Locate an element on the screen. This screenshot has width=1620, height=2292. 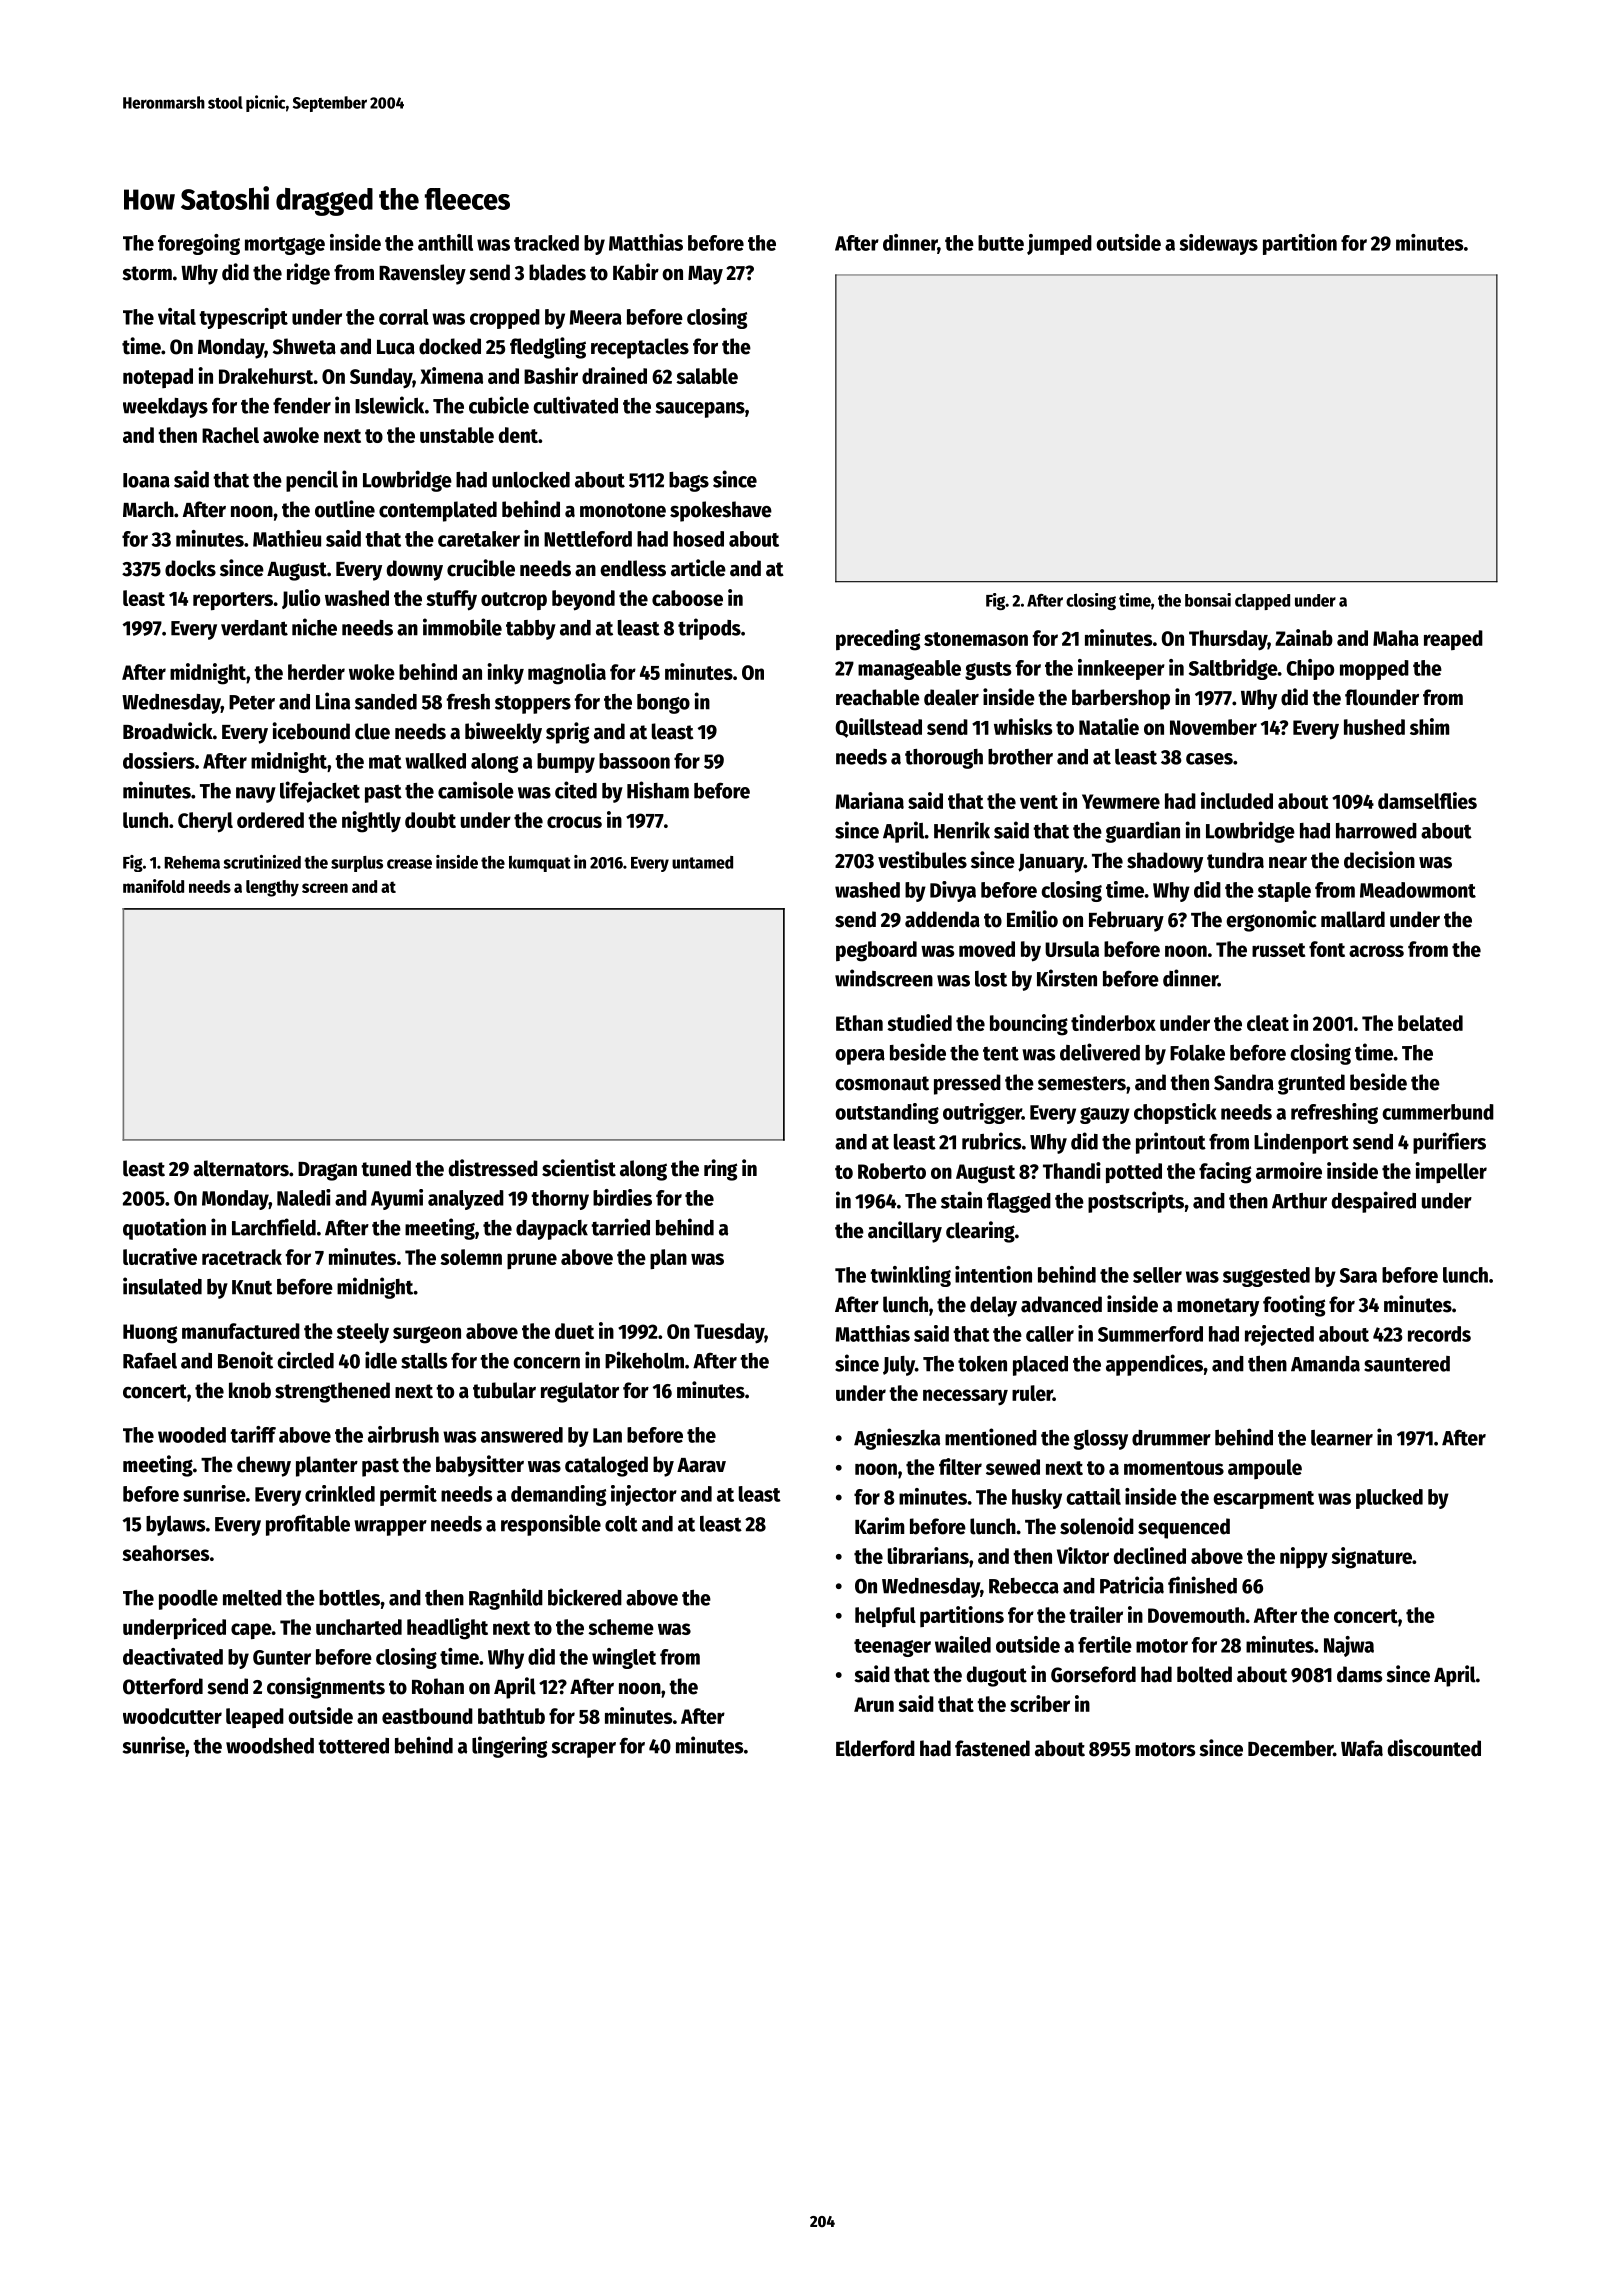
Benoit is located at coordinates (245, 1360).
